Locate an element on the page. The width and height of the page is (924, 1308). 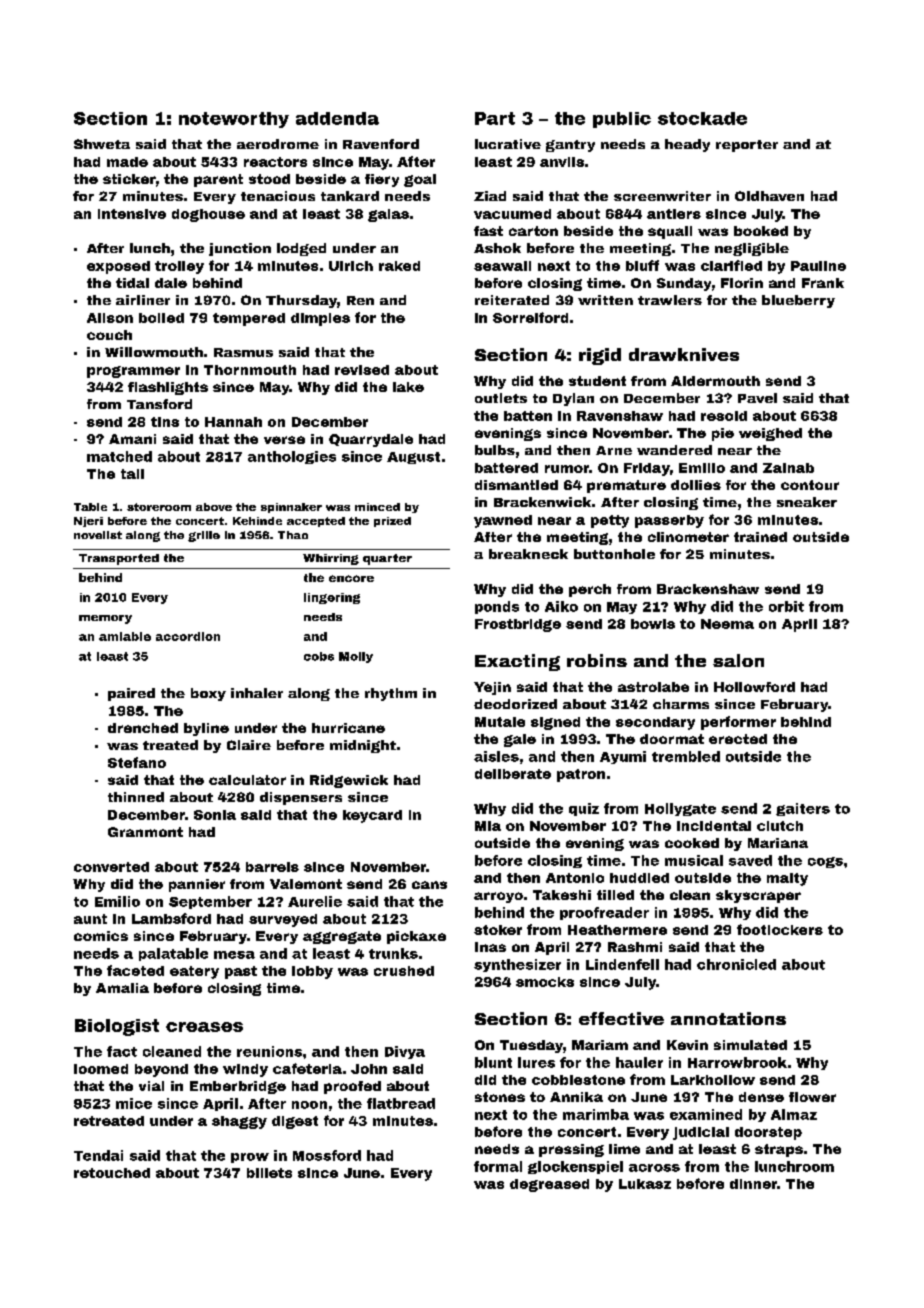
creases is located at coordinates (204, 1027).
